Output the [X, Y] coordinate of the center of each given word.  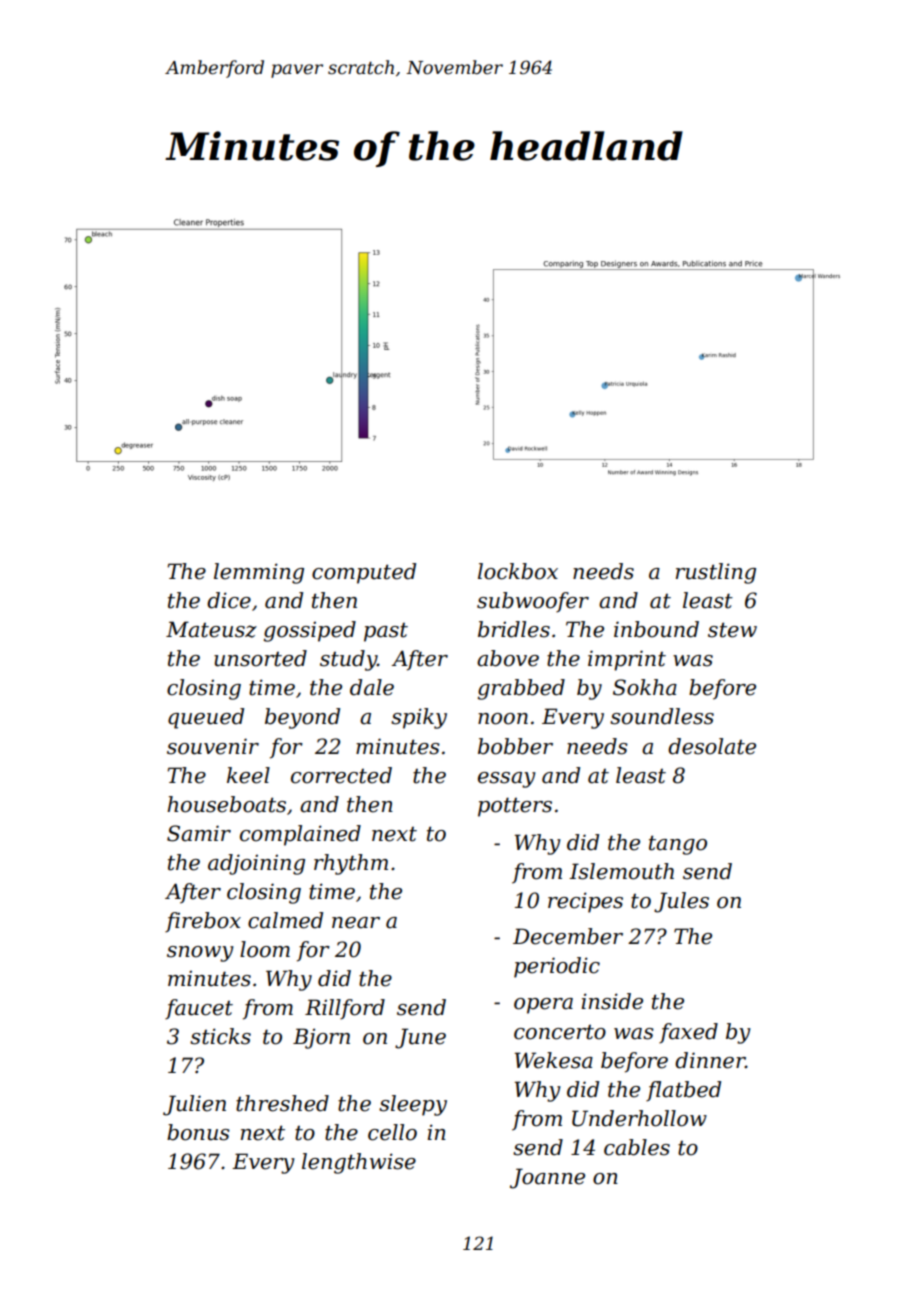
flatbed [683, 1091]
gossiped [309, 631]
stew [732, 630]
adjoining [256, 864]
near [356, 923]
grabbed [521, 689]
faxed [688, 1033]
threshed [282, 1103]
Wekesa [554, 1060]
